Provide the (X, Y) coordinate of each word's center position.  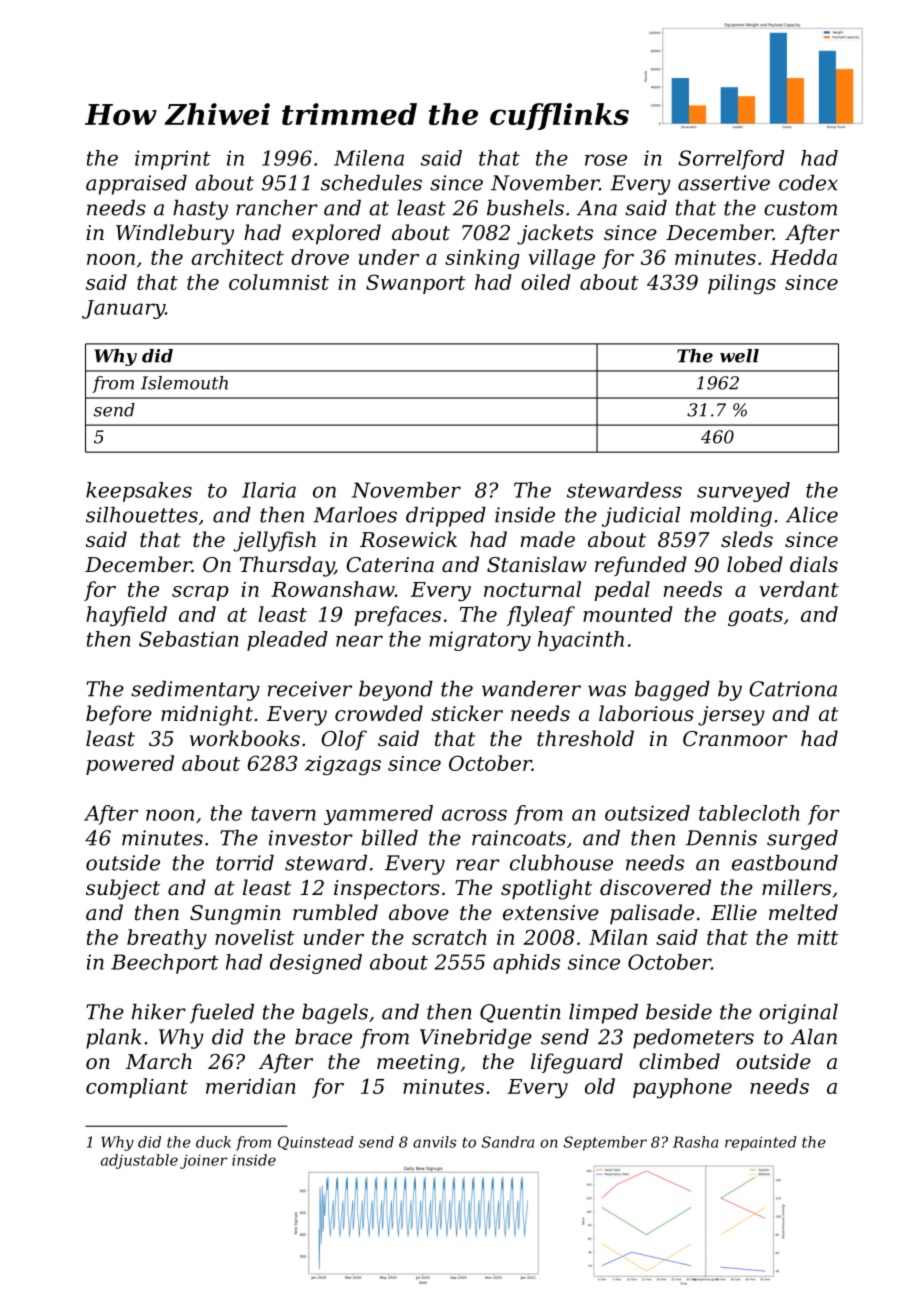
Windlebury (175, 234)
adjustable (139, 1161)
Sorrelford (731, 160)
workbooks (245, 738)
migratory (480, 641)
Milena (369, 158)
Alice (812, 515)
